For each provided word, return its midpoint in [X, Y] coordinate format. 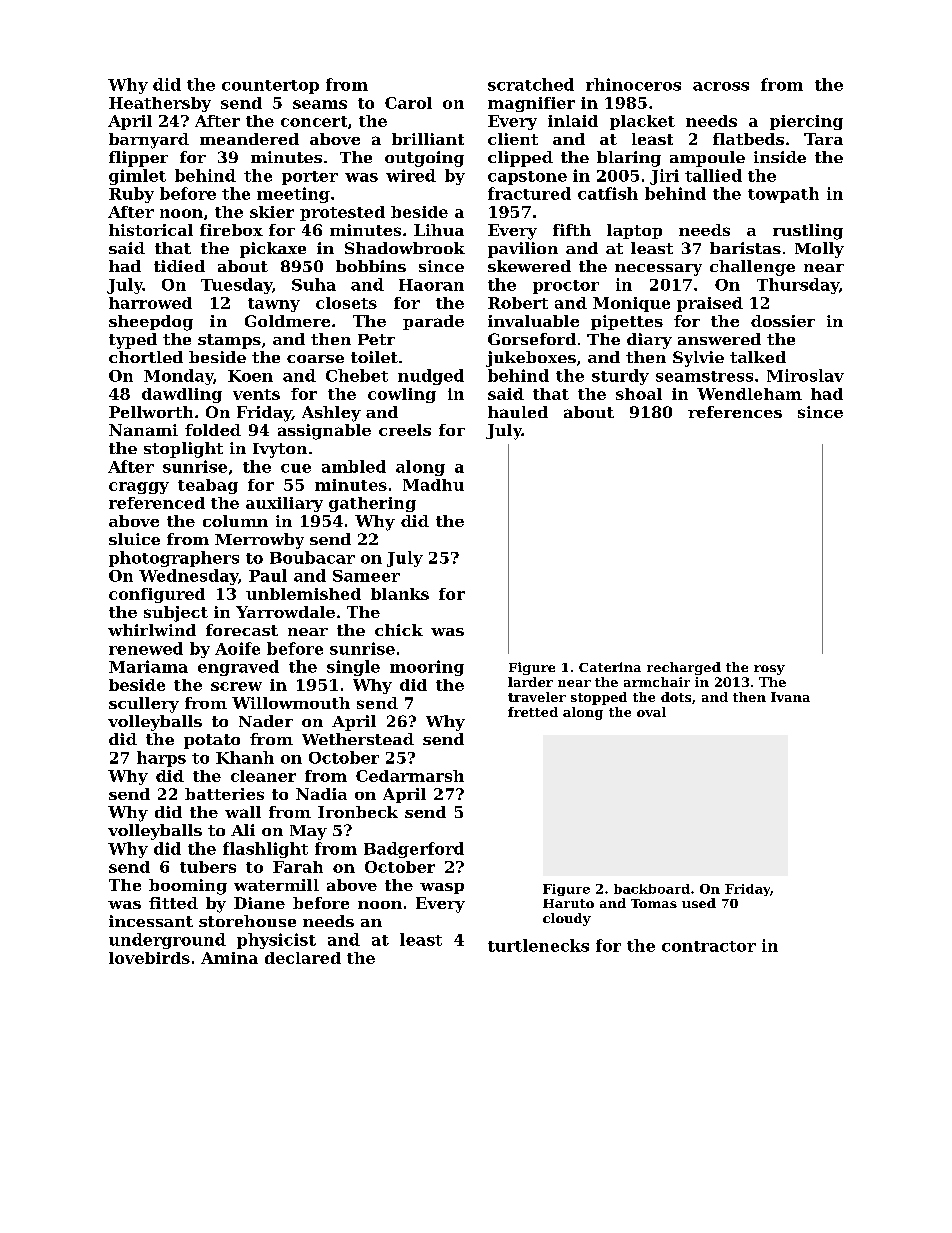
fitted [173, 903]
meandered [249, 139]
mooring [427, 668]
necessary [658, 270]
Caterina [610, 667]
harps [161, 759]
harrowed [150, 303]
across [721, 86]
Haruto [568, 903]
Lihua [439, 230]
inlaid [573, 121]
